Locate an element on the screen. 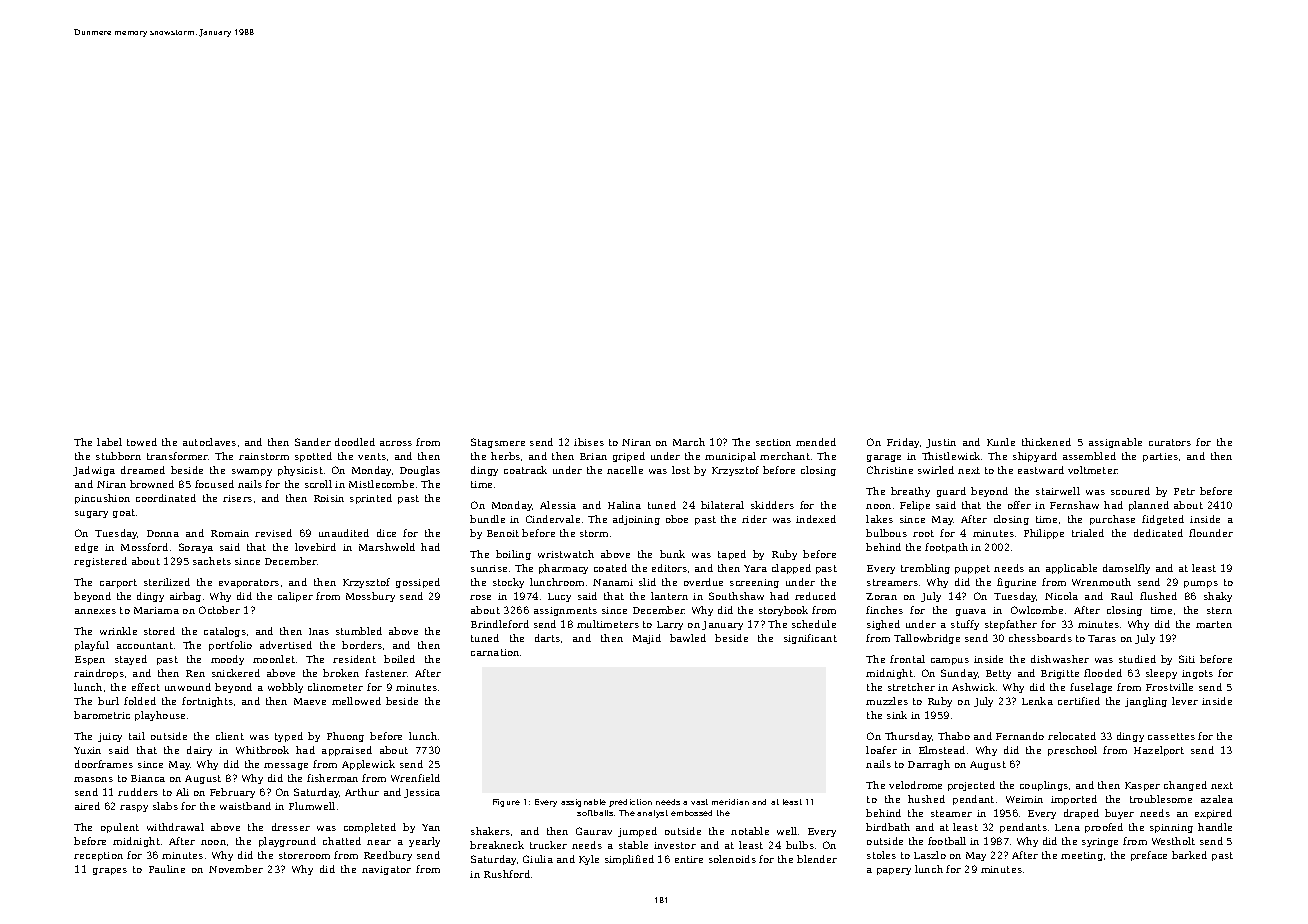  registered is located at coordinates (100, 562).
